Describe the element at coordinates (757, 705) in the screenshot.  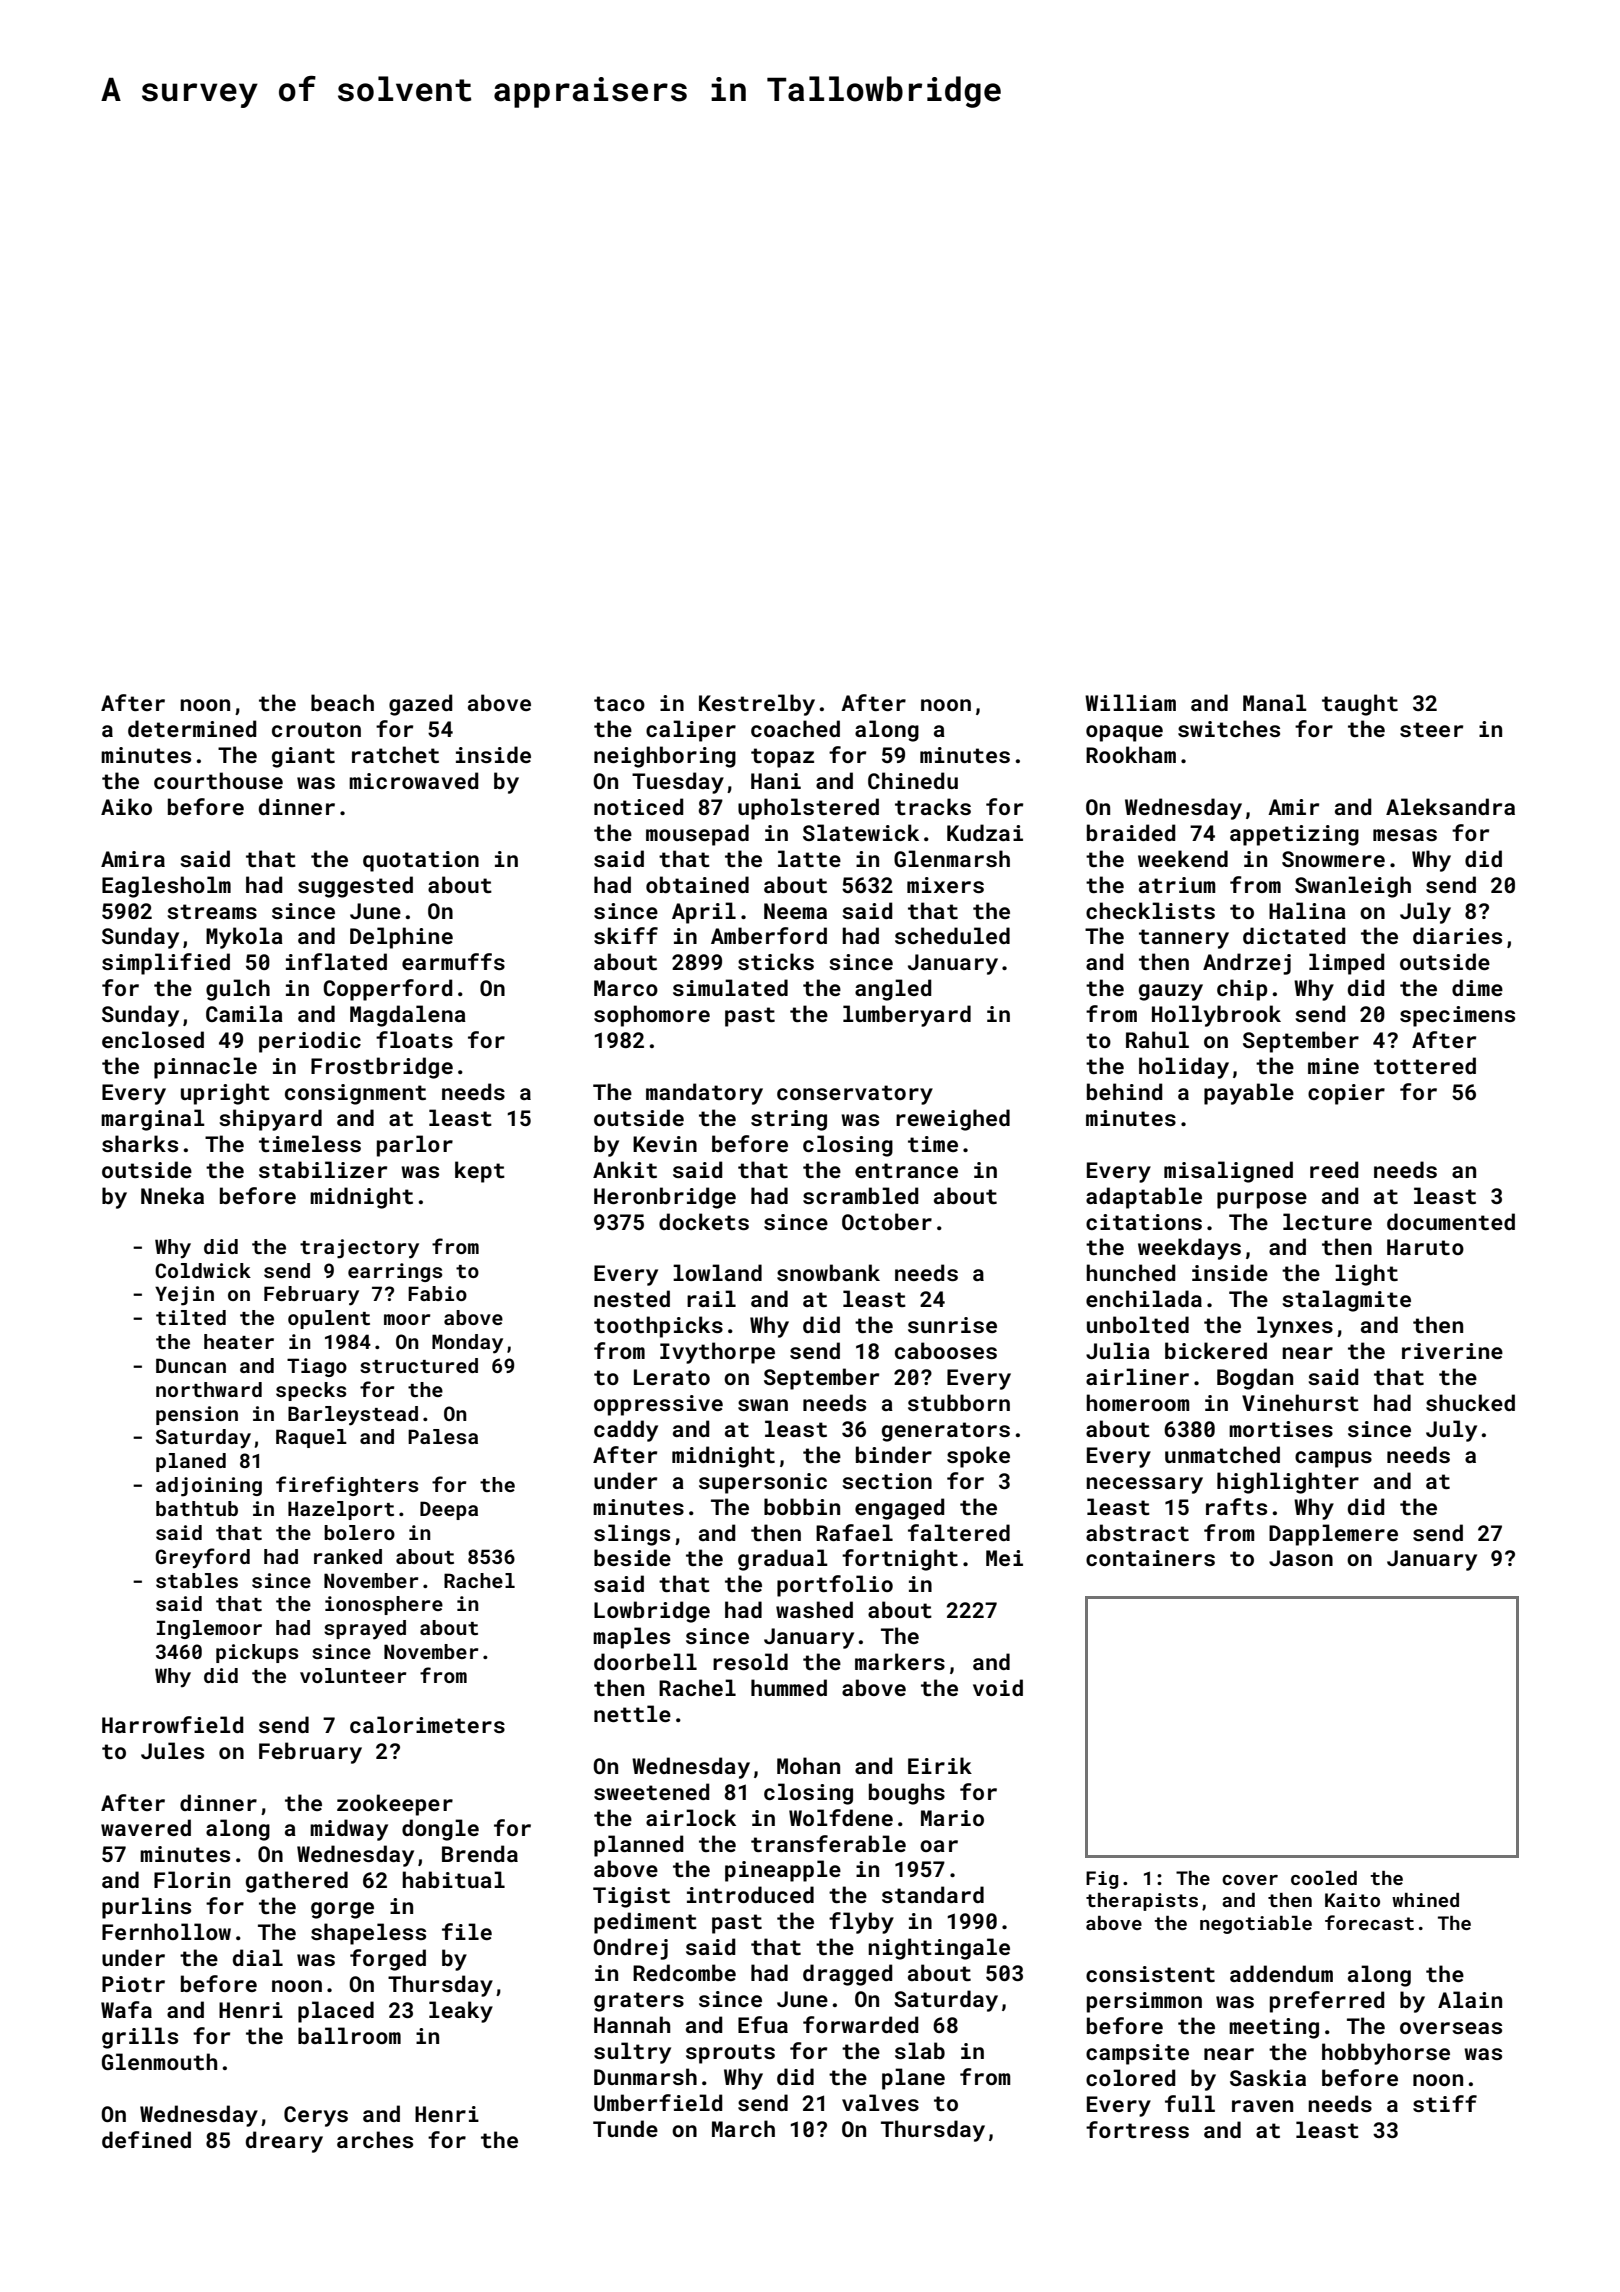
I see `Kestrelby` at that location.
